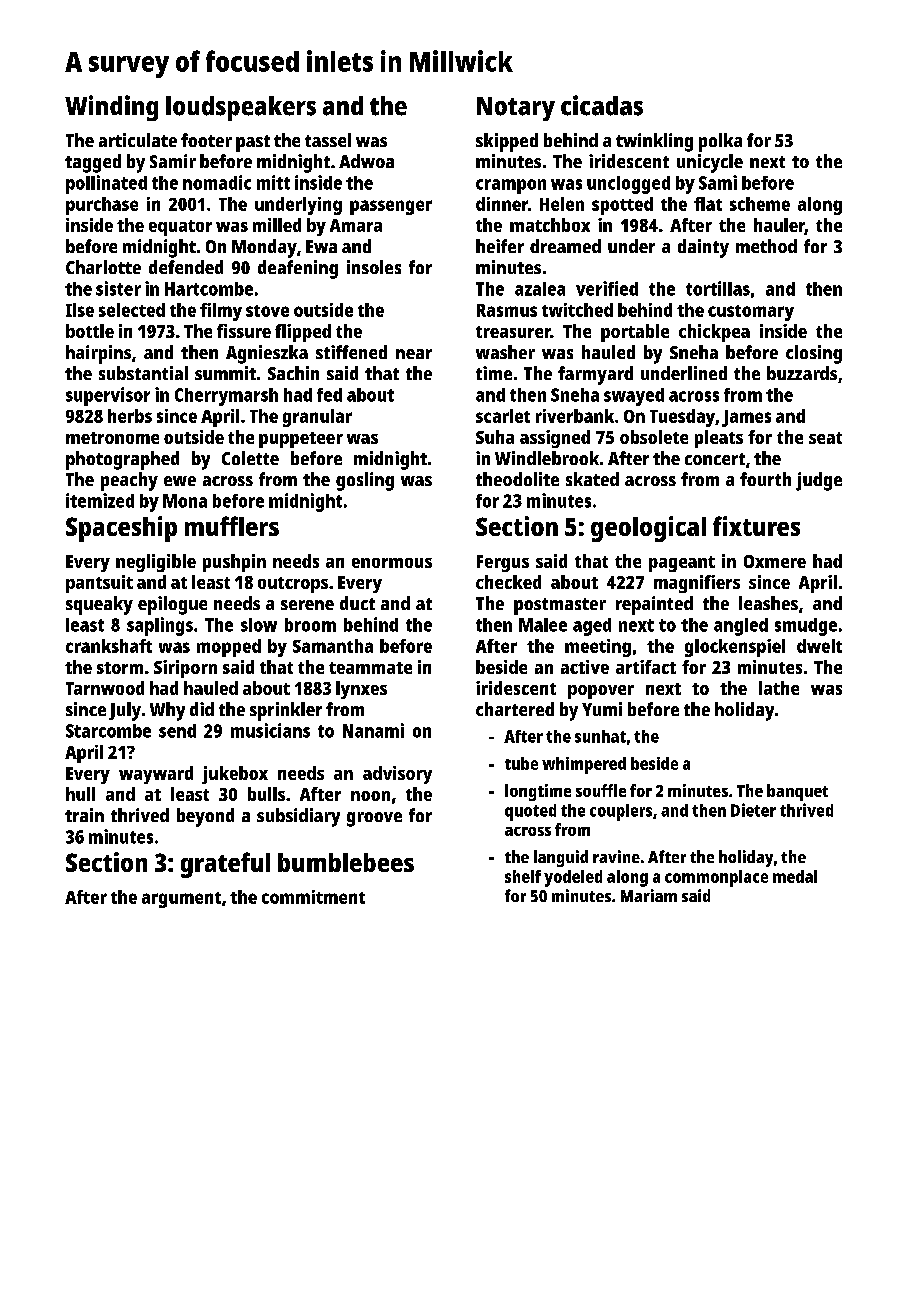  What do you see at coordinates (93, 163) in the screenshot?
I see `tagged` at bounding box center [93, 163].
